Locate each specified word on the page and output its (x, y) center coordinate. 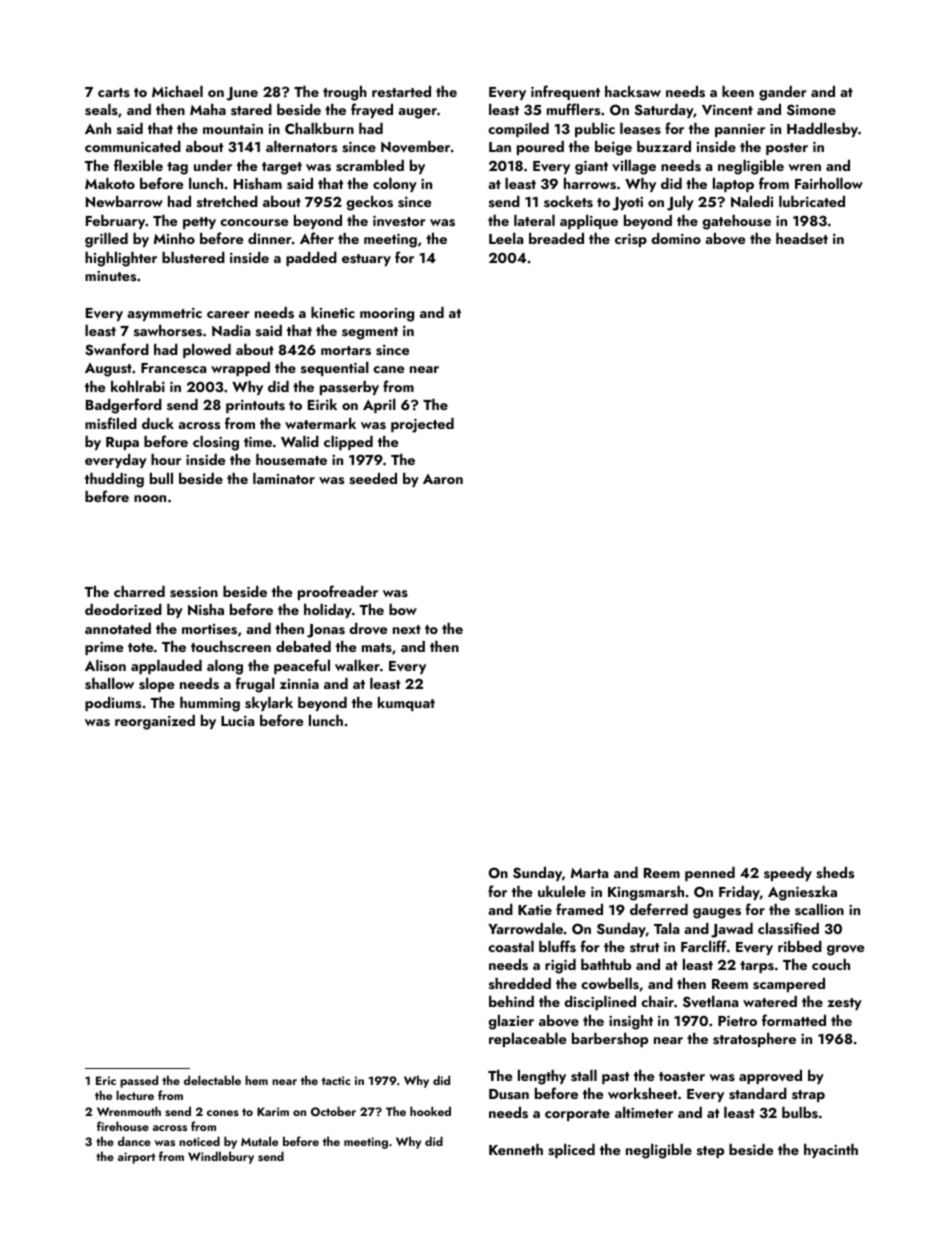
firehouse (123, 1126)
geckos (369, 203)
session (194, 592)
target (282, 168)
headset (802, 238)
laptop (733, 185)
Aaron (443, 479)
